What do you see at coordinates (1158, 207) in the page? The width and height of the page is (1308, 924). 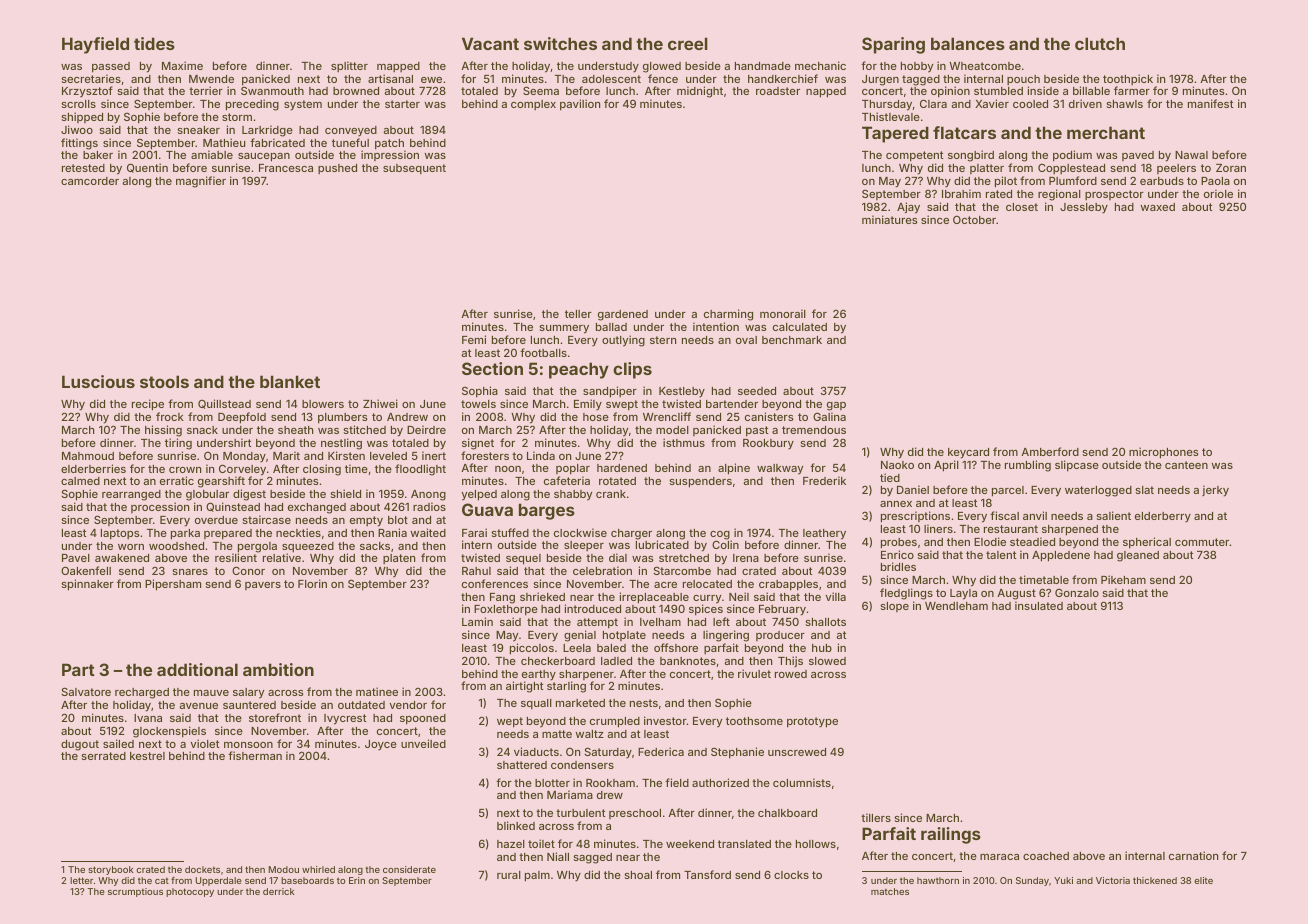 I see `waxed` at bounding box center [1158, 207].
